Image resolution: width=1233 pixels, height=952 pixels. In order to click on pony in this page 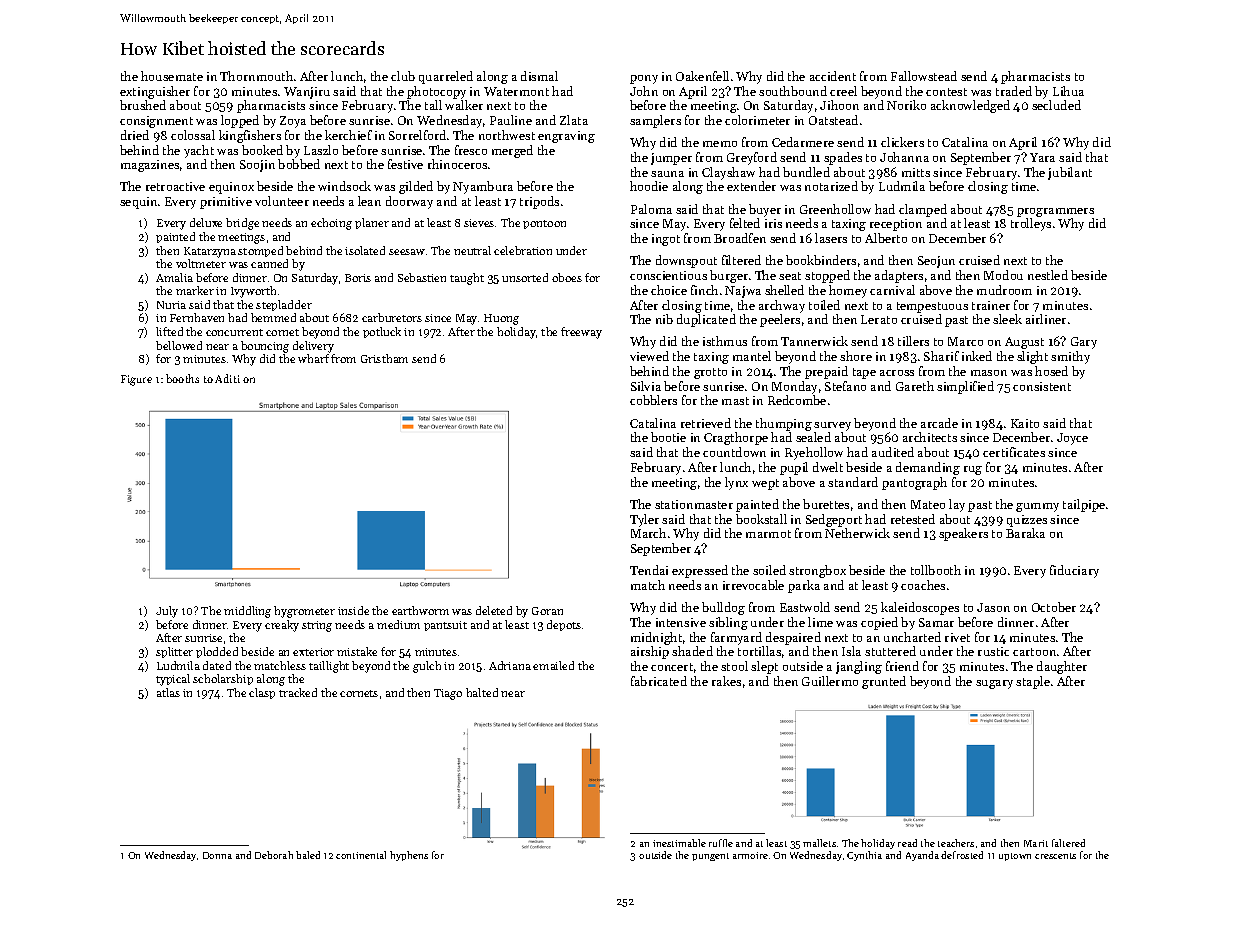, I will do `click(644, 79)`.
